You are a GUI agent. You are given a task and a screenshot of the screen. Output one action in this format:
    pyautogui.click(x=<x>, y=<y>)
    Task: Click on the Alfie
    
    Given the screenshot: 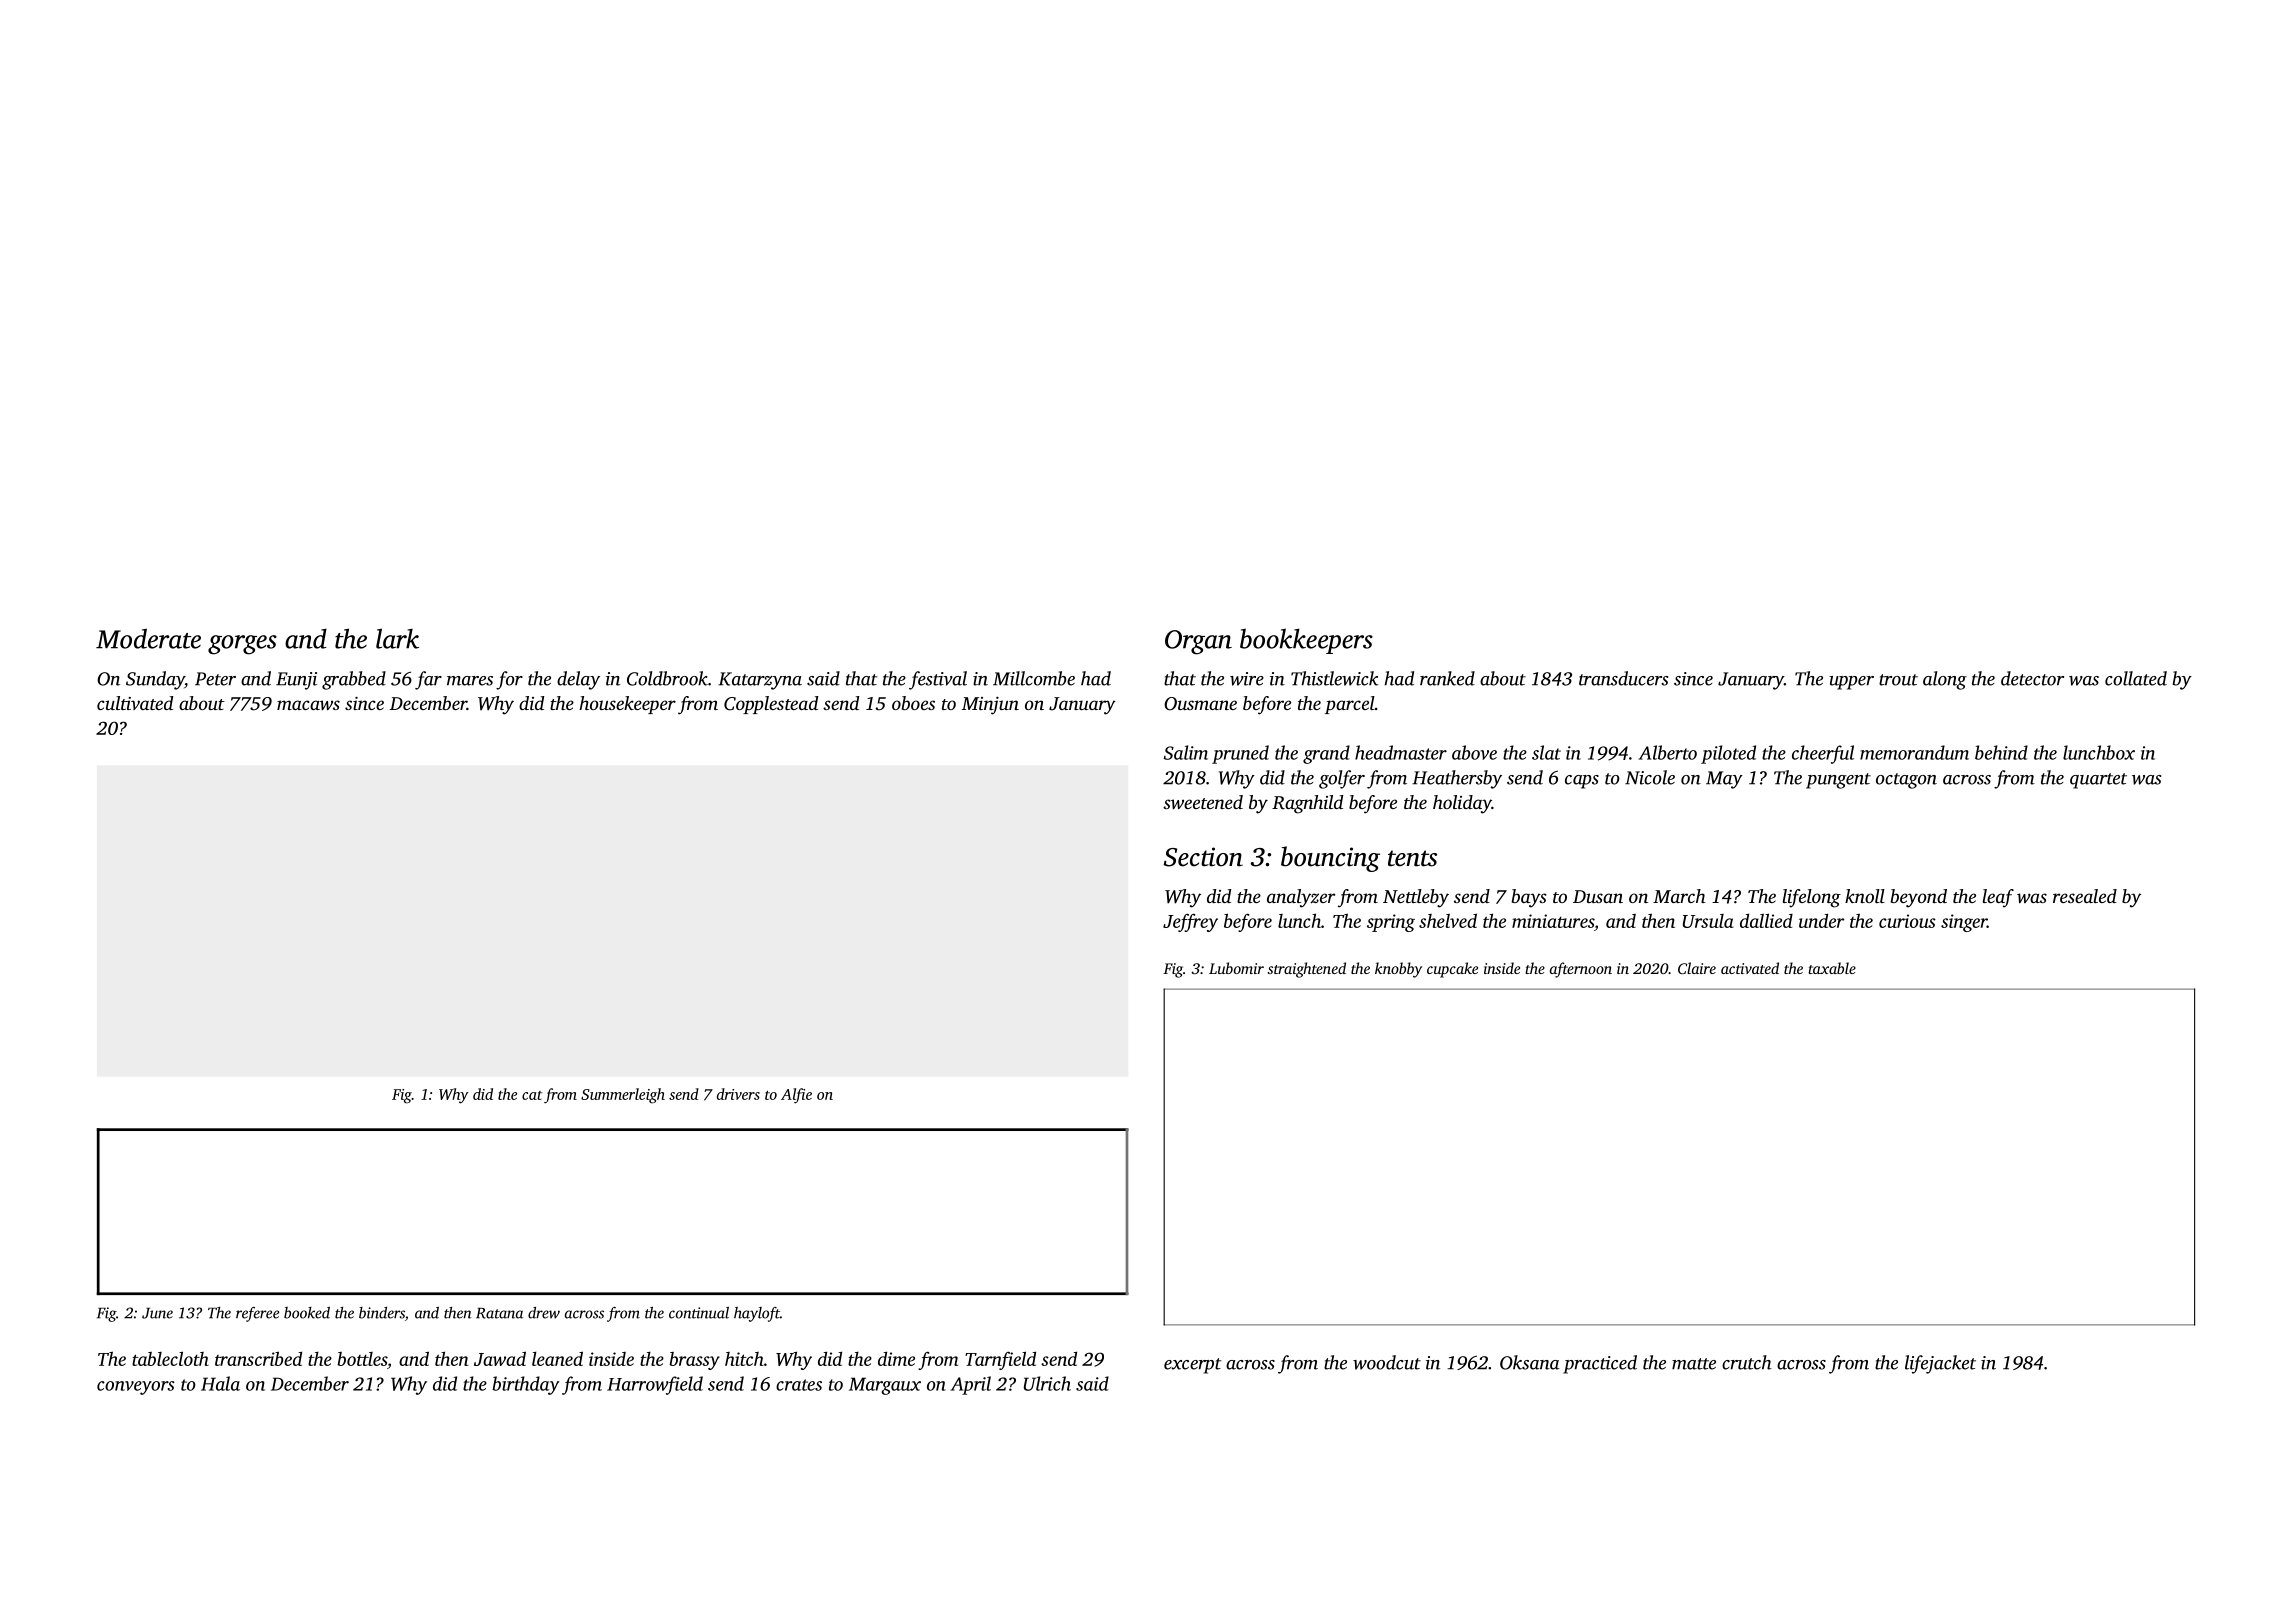 What is the action you would take?
    pyautogui.click(x=796, y=1096)
